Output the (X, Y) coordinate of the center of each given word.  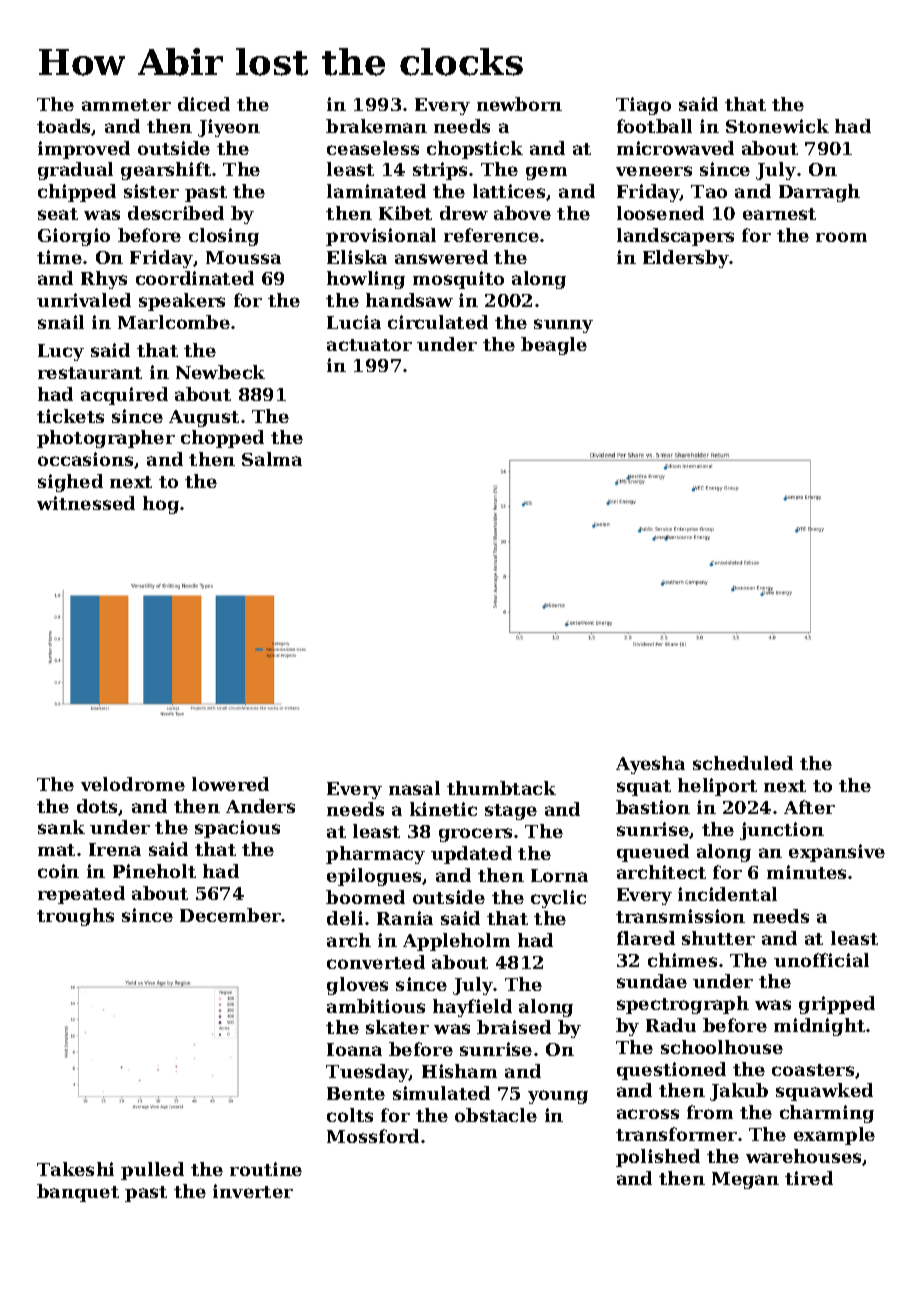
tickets (70, 416)
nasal (414, 788)
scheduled (743, 763)
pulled (152, 1171)
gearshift (166, 171)
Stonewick (777, 126)
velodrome (133, 784)
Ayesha (650, 765)
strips (440, 171)
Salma (272, 459)
